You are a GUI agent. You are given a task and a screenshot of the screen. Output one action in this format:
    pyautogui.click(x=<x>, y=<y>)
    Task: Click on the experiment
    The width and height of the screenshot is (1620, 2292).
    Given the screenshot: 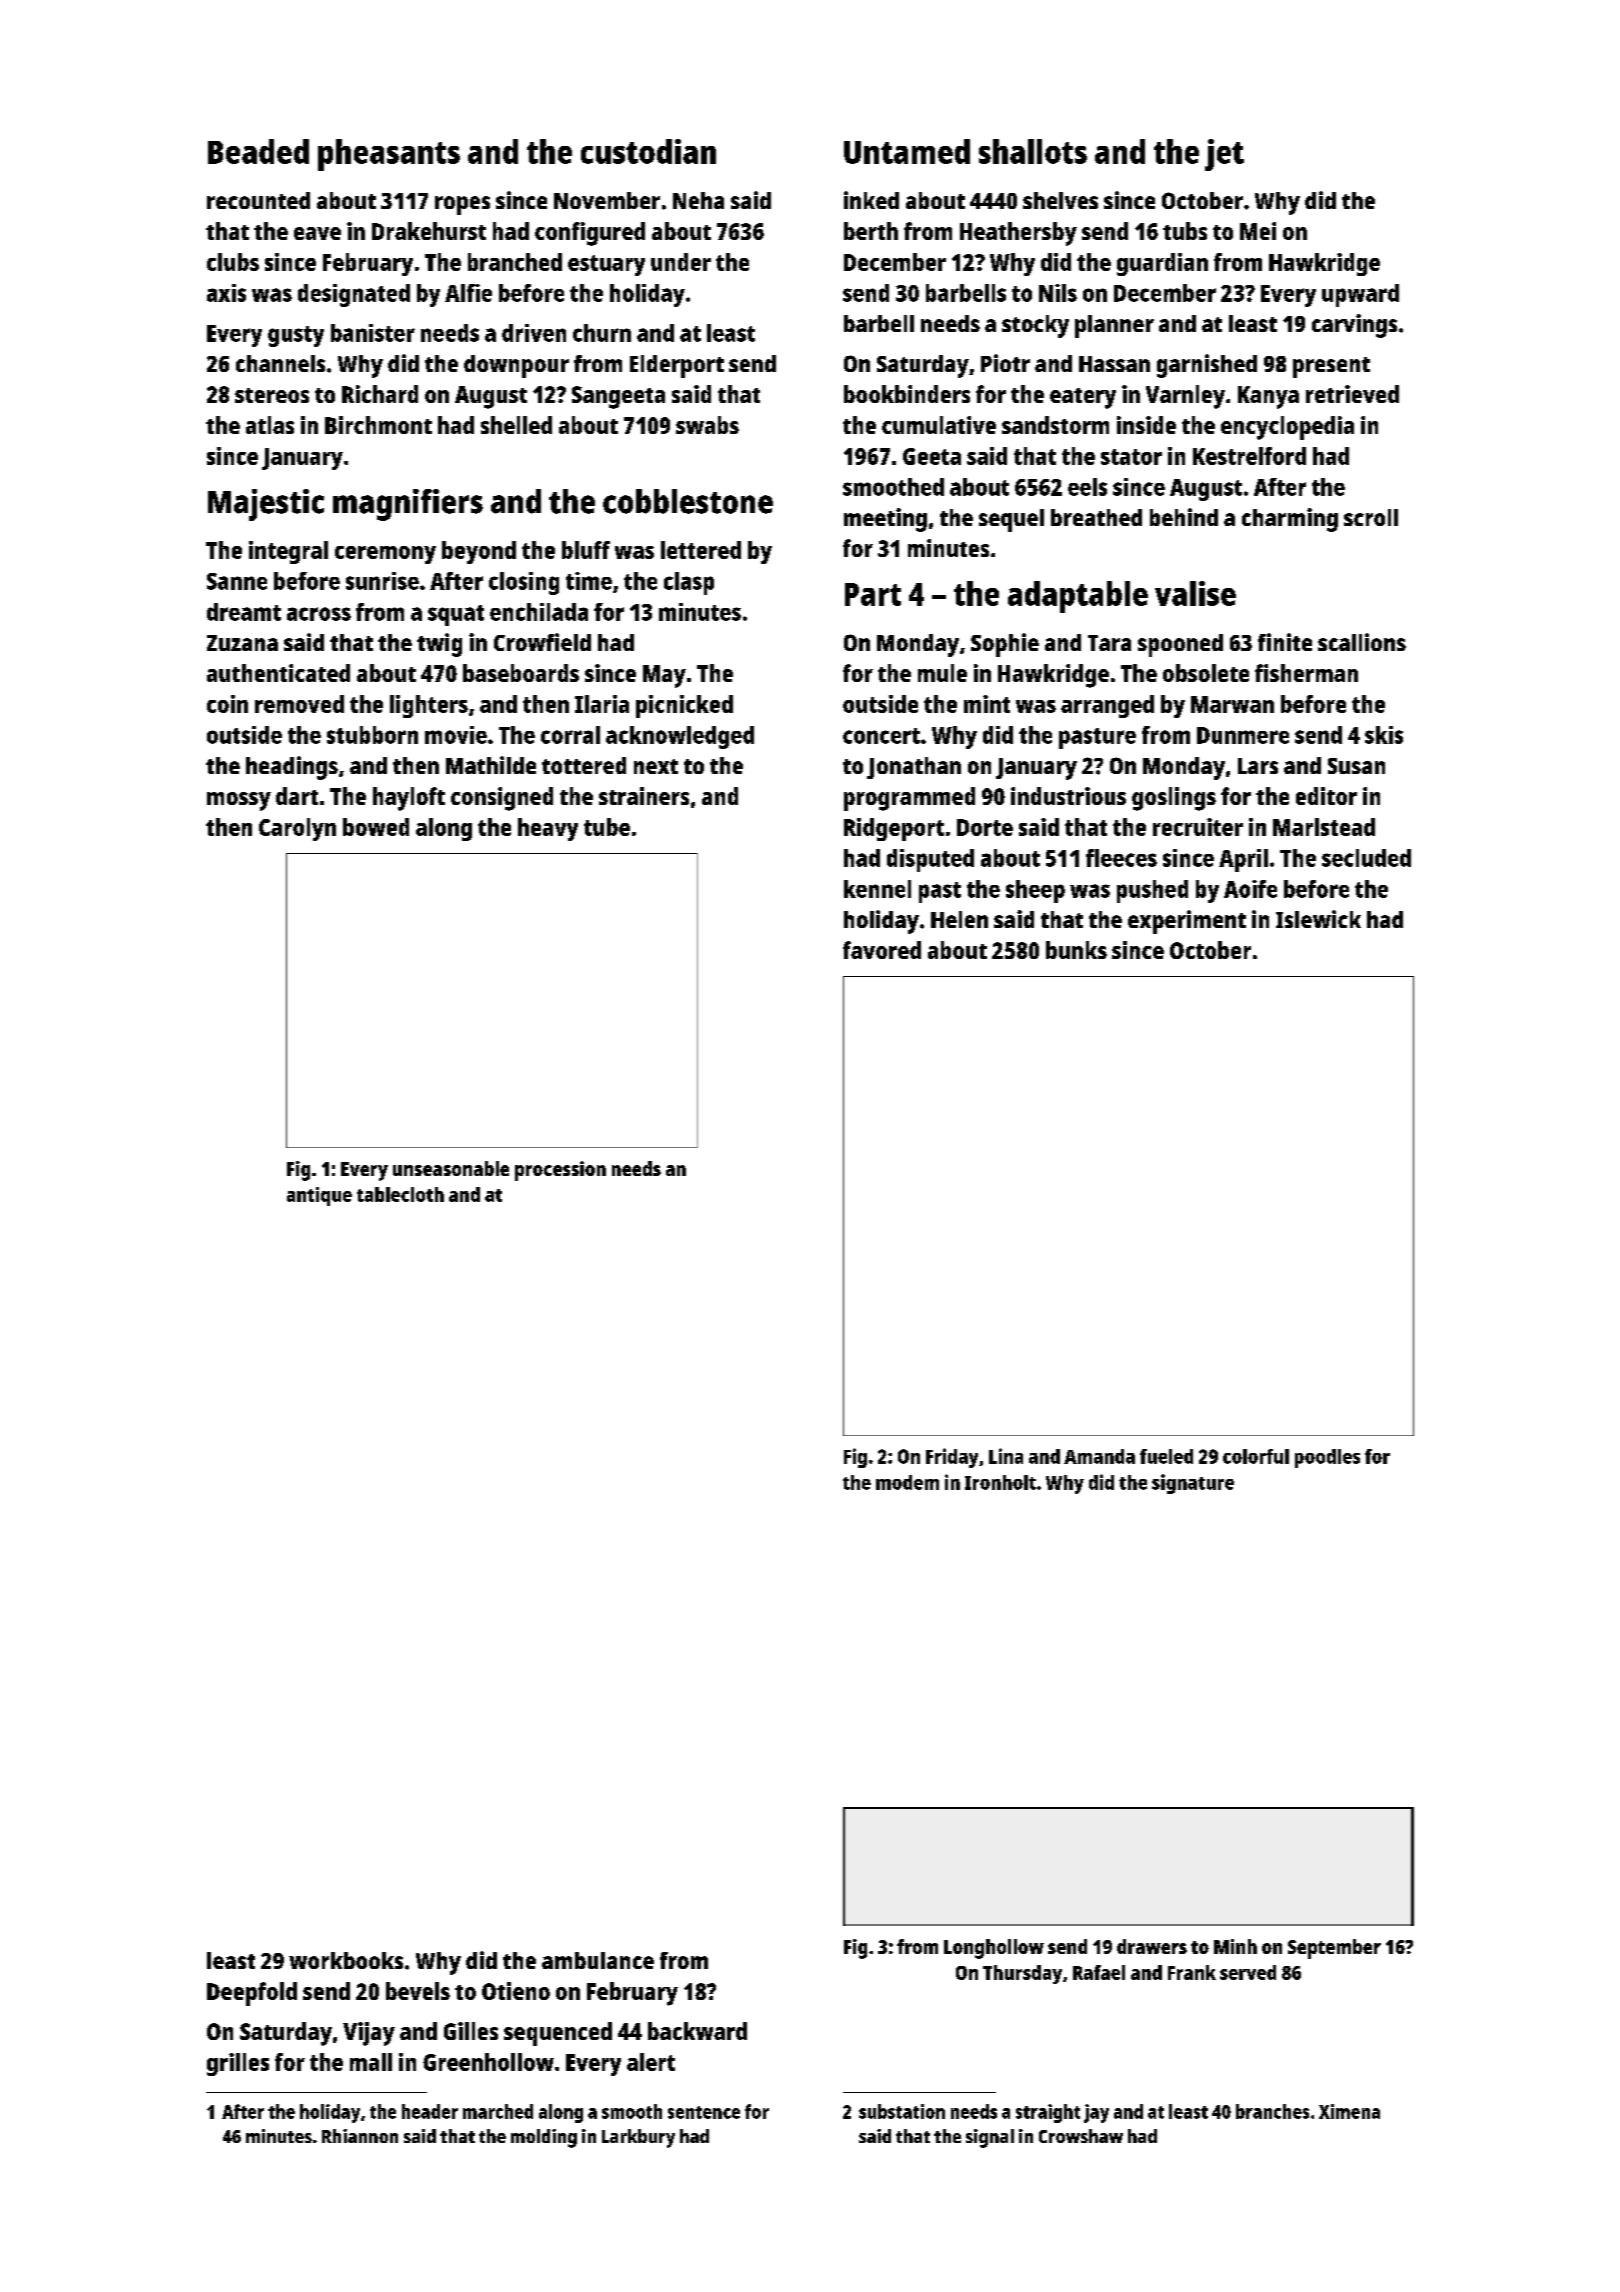 What is the action you would take?
    pyautogui.click(x=1187, y=922)
